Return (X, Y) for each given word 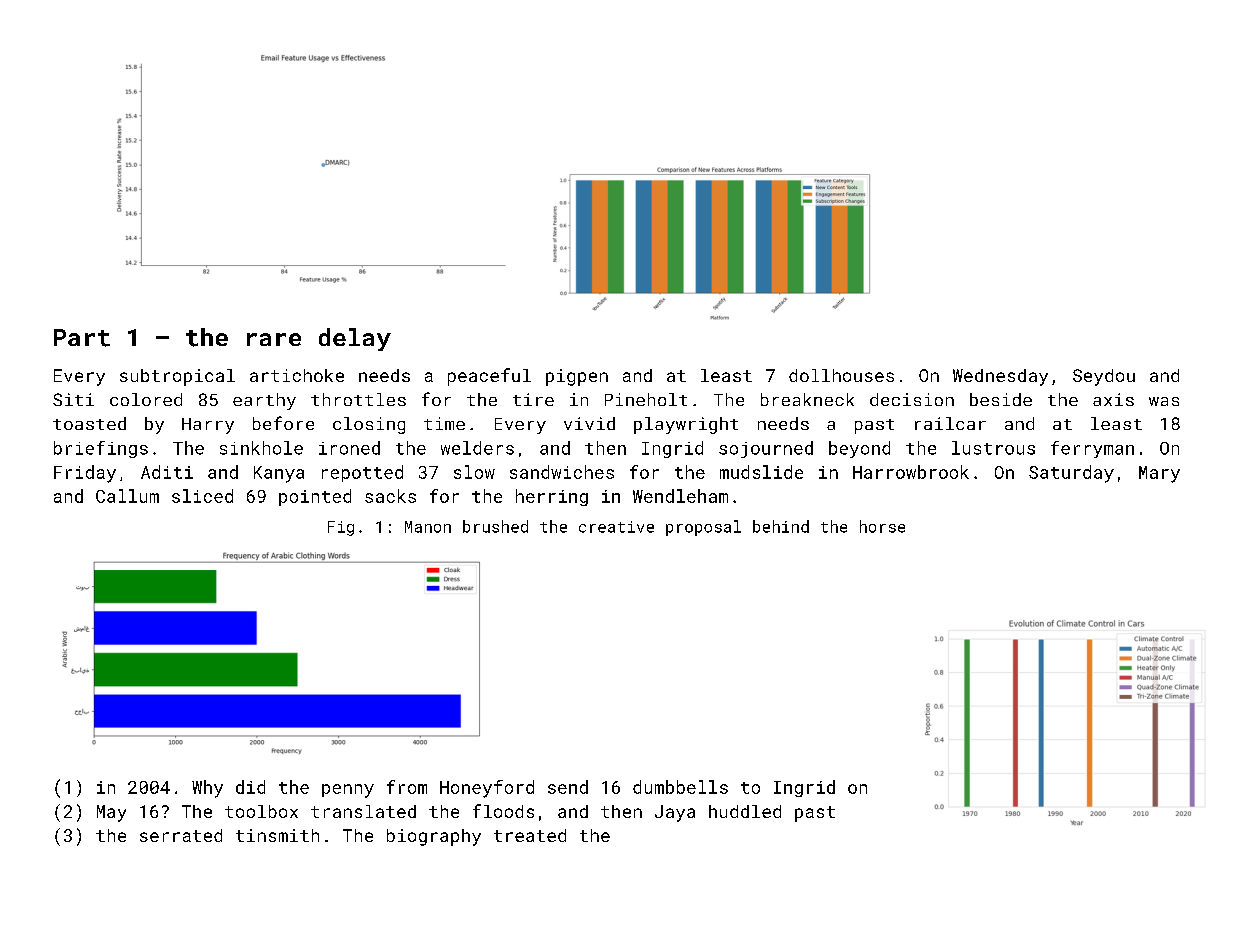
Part (82, 338)
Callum (127, 496)
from (407, 787)
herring (552, 497)
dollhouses (841, 375)
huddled (745, 811)
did (250, 787)
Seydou (1104, 377)
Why (207, 789)
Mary (1159, 474)
